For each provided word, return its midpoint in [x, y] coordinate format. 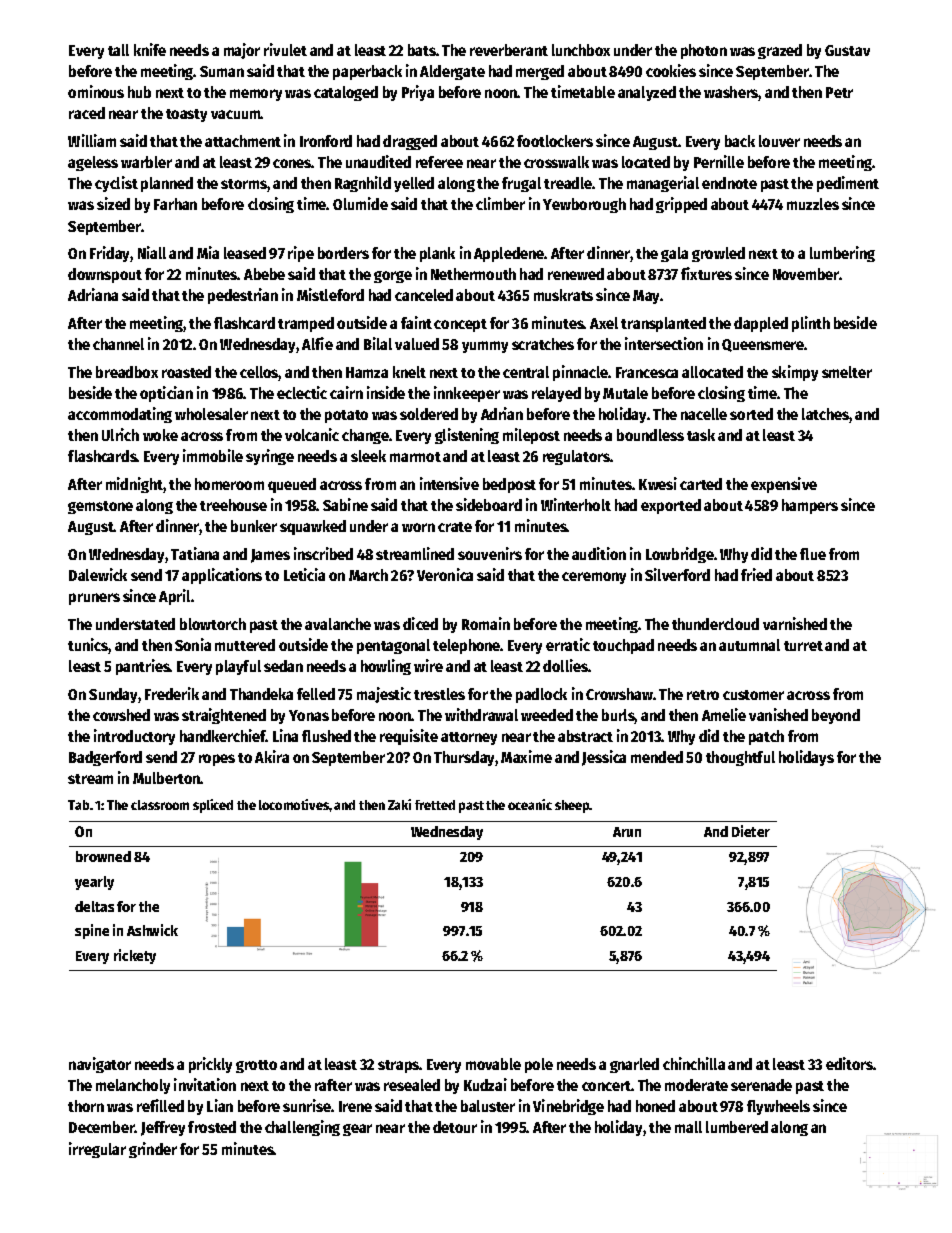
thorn [86, 1106]
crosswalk [556, 162]
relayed [556, 394]
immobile [213, 455]
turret [803, 646]
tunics [88, 644]
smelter [847, 372]
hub [139, 92]
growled [718, 254]
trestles [439, 694]
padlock [541, 695]
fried [756, 574]
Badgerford [105, 758]
